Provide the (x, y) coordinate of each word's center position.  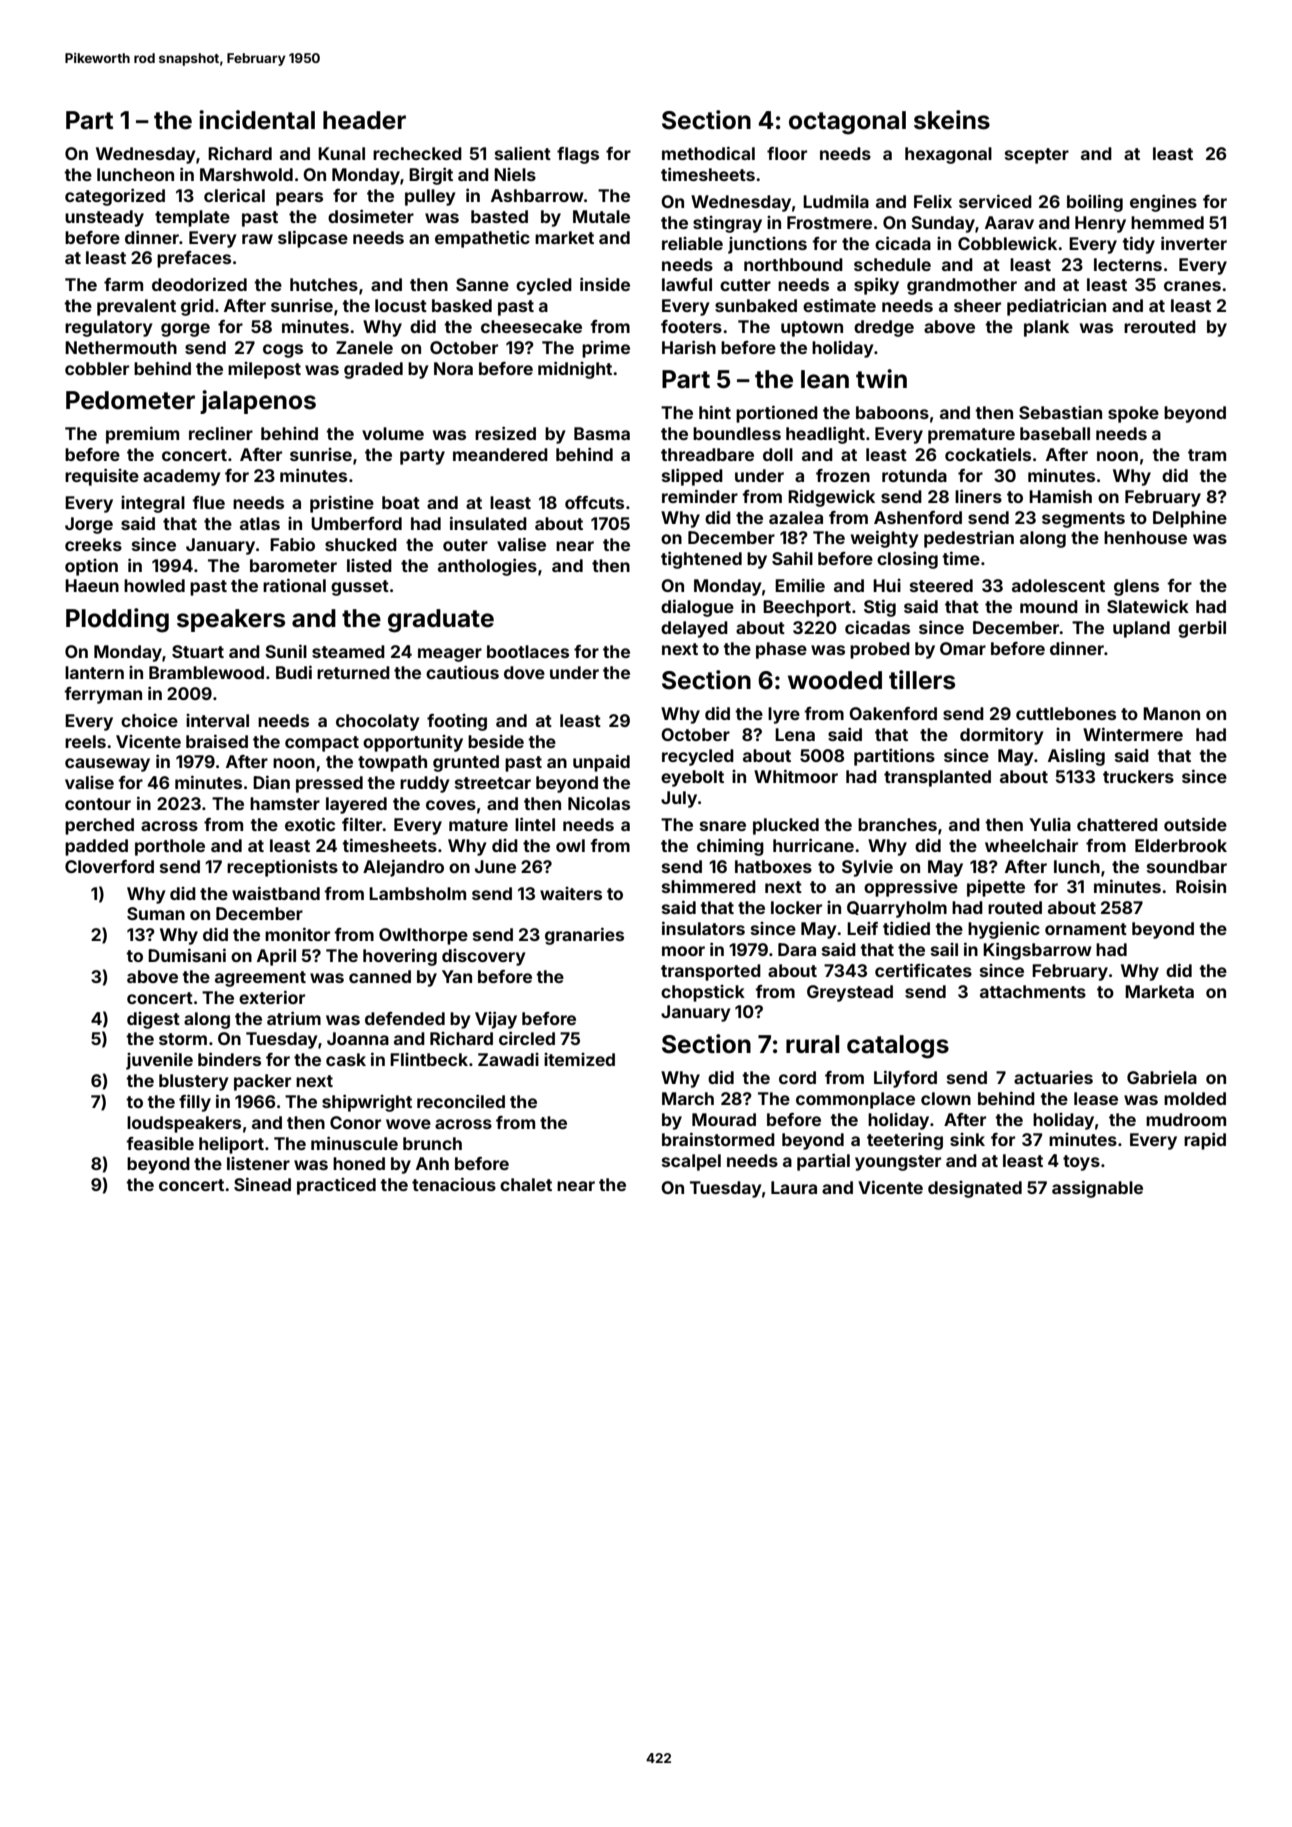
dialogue (697, 608)
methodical (708, 153)
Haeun (92, 585)
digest (153, 1020)
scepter (1037, 156)
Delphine (1190, 519)
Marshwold (246, 174)
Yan (457, 976)
